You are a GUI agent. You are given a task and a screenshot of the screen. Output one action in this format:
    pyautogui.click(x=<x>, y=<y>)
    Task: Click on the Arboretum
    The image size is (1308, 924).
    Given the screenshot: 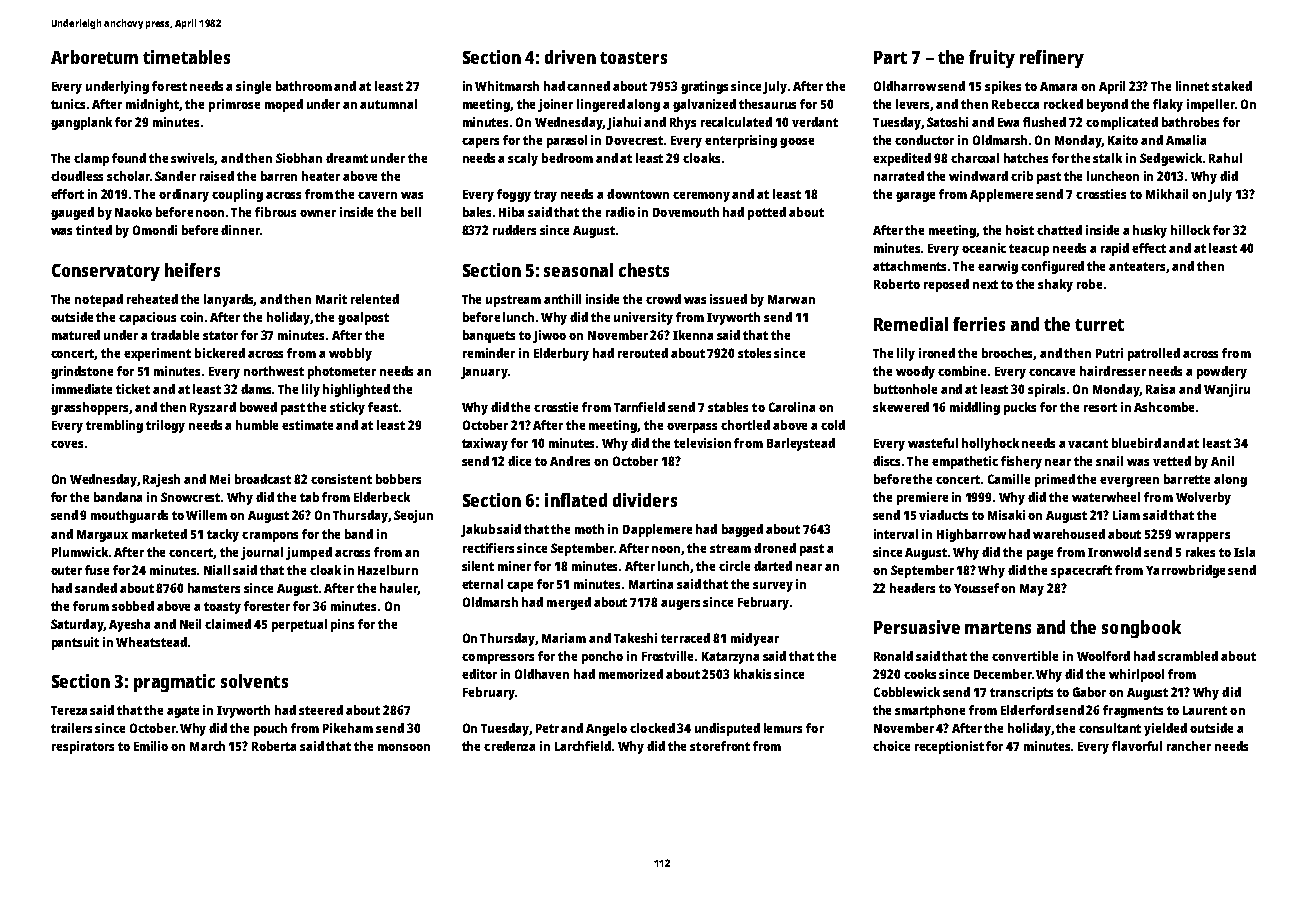 What is the action you would take?
    pyautogui.click(x=94, y=57)
